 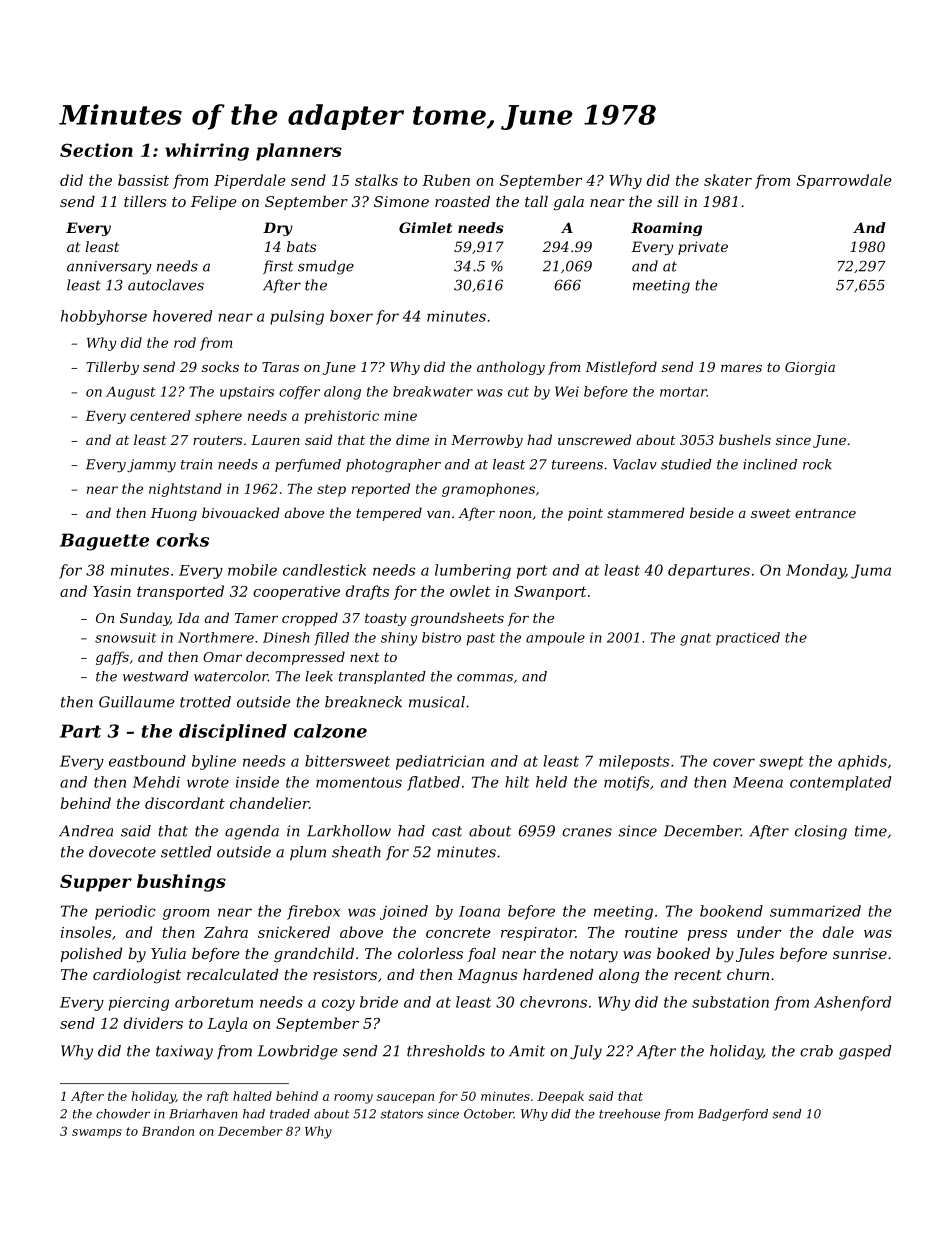 What do you see at coordinates (728, 180) in the screenshot?
I see `skater` at bounding box center [728, 180].
